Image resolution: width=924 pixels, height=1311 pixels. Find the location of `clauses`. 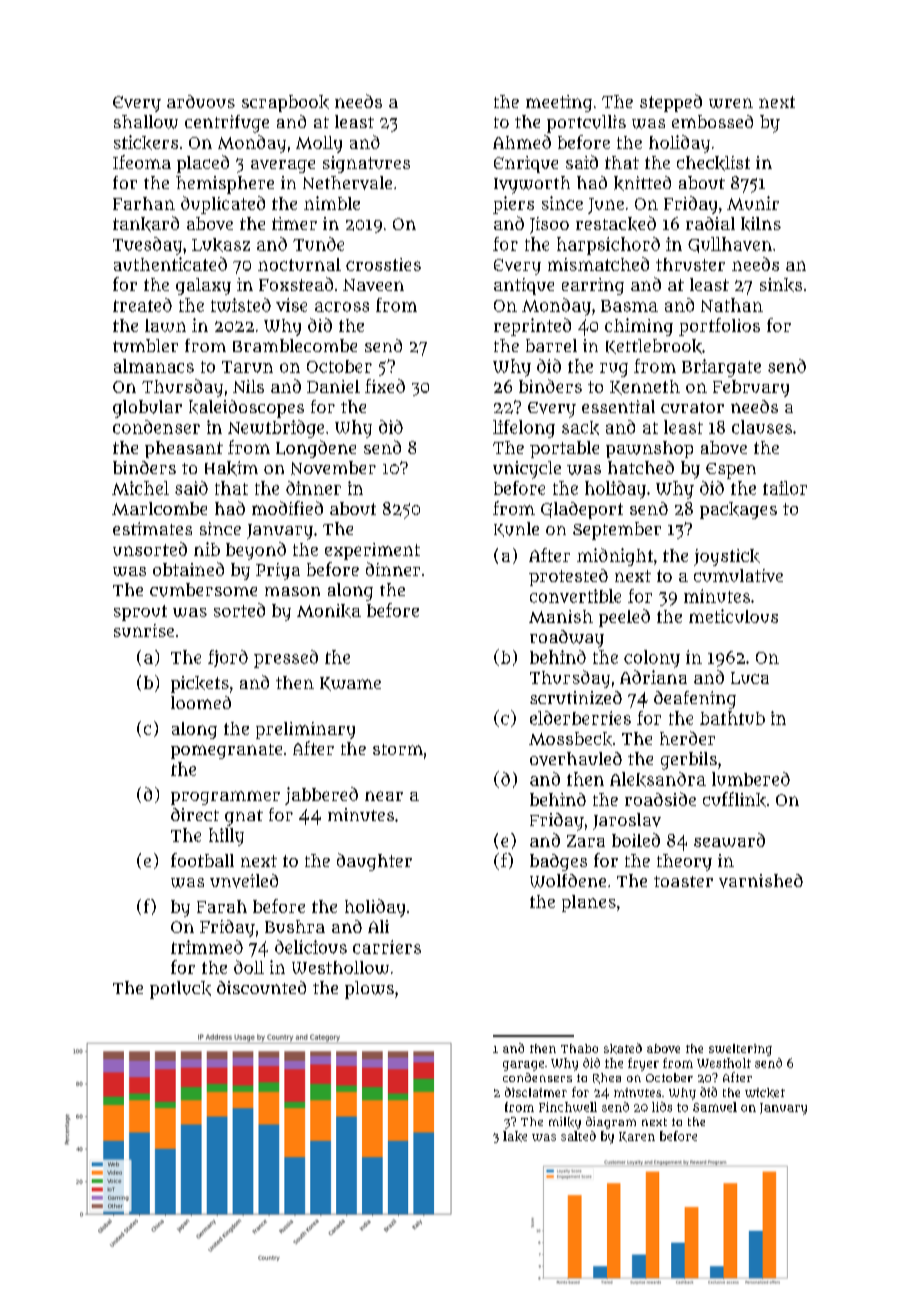

clauses is located at coordinates (762, 427).
